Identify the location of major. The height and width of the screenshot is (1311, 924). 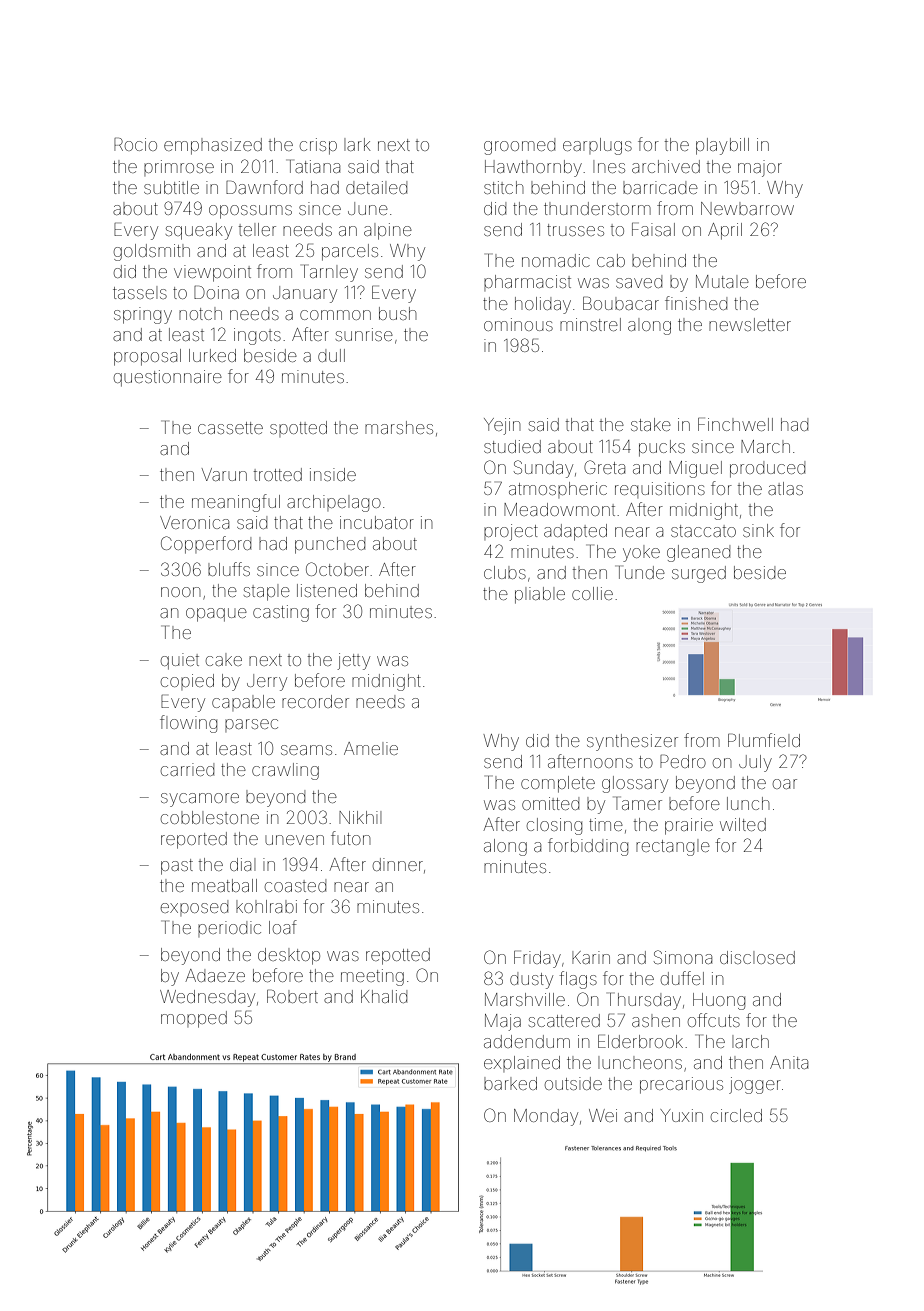
(760, 168).
